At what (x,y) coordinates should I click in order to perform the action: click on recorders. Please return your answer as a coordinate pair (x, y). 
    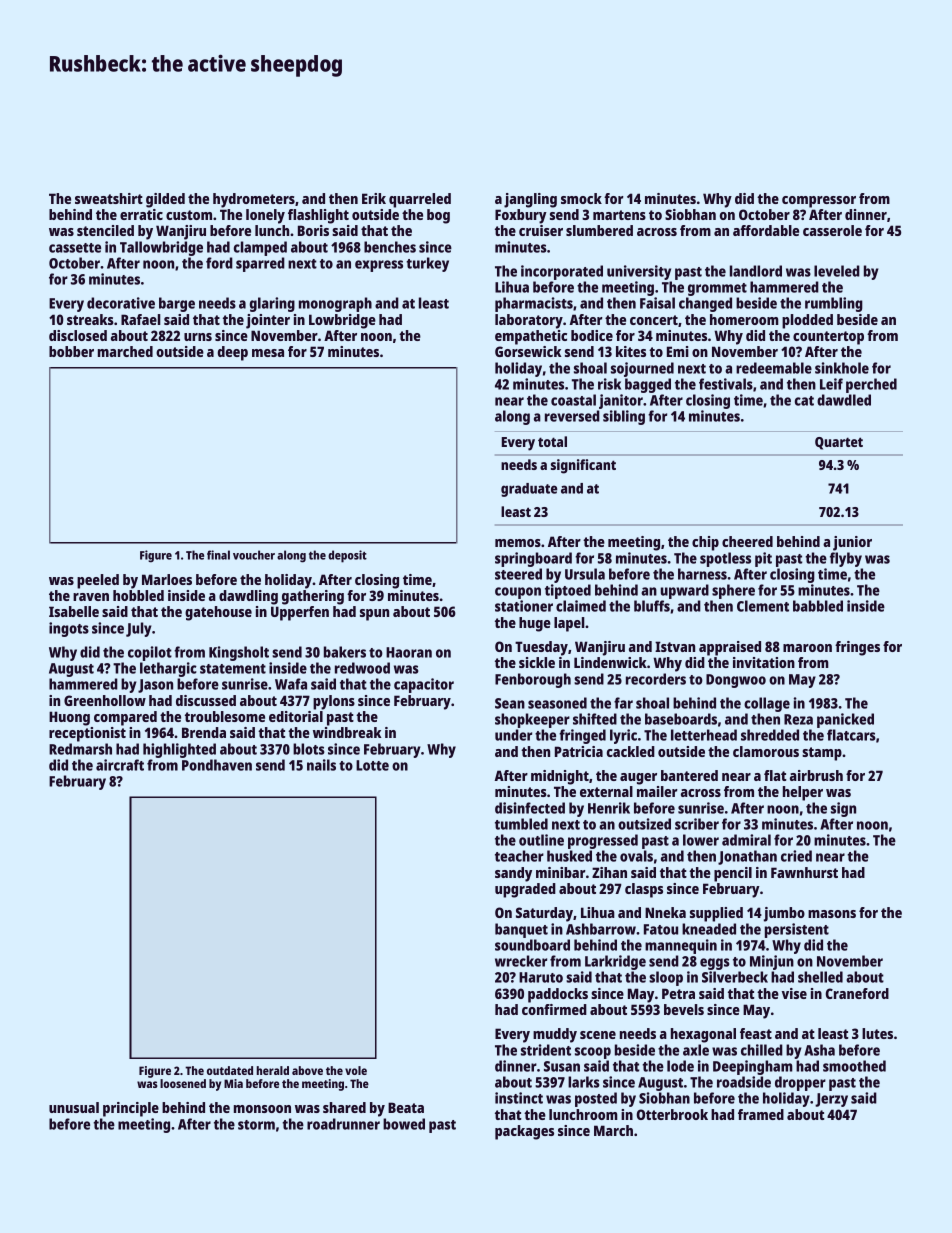
    Looking at the image, I should click on (656, 679).
